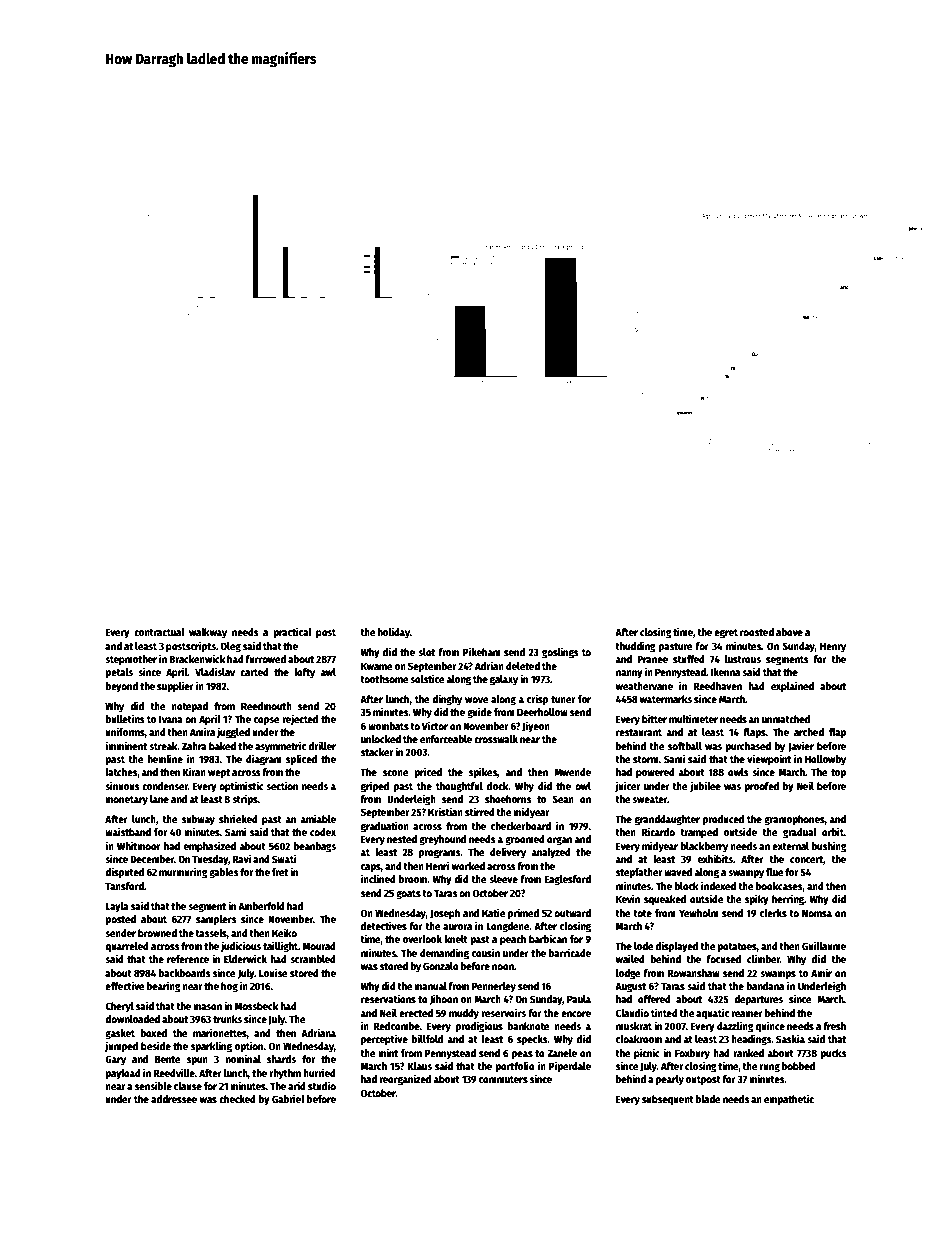 This image has height=1233, width=952. I want to click on scrambled, so click(313, 959).
